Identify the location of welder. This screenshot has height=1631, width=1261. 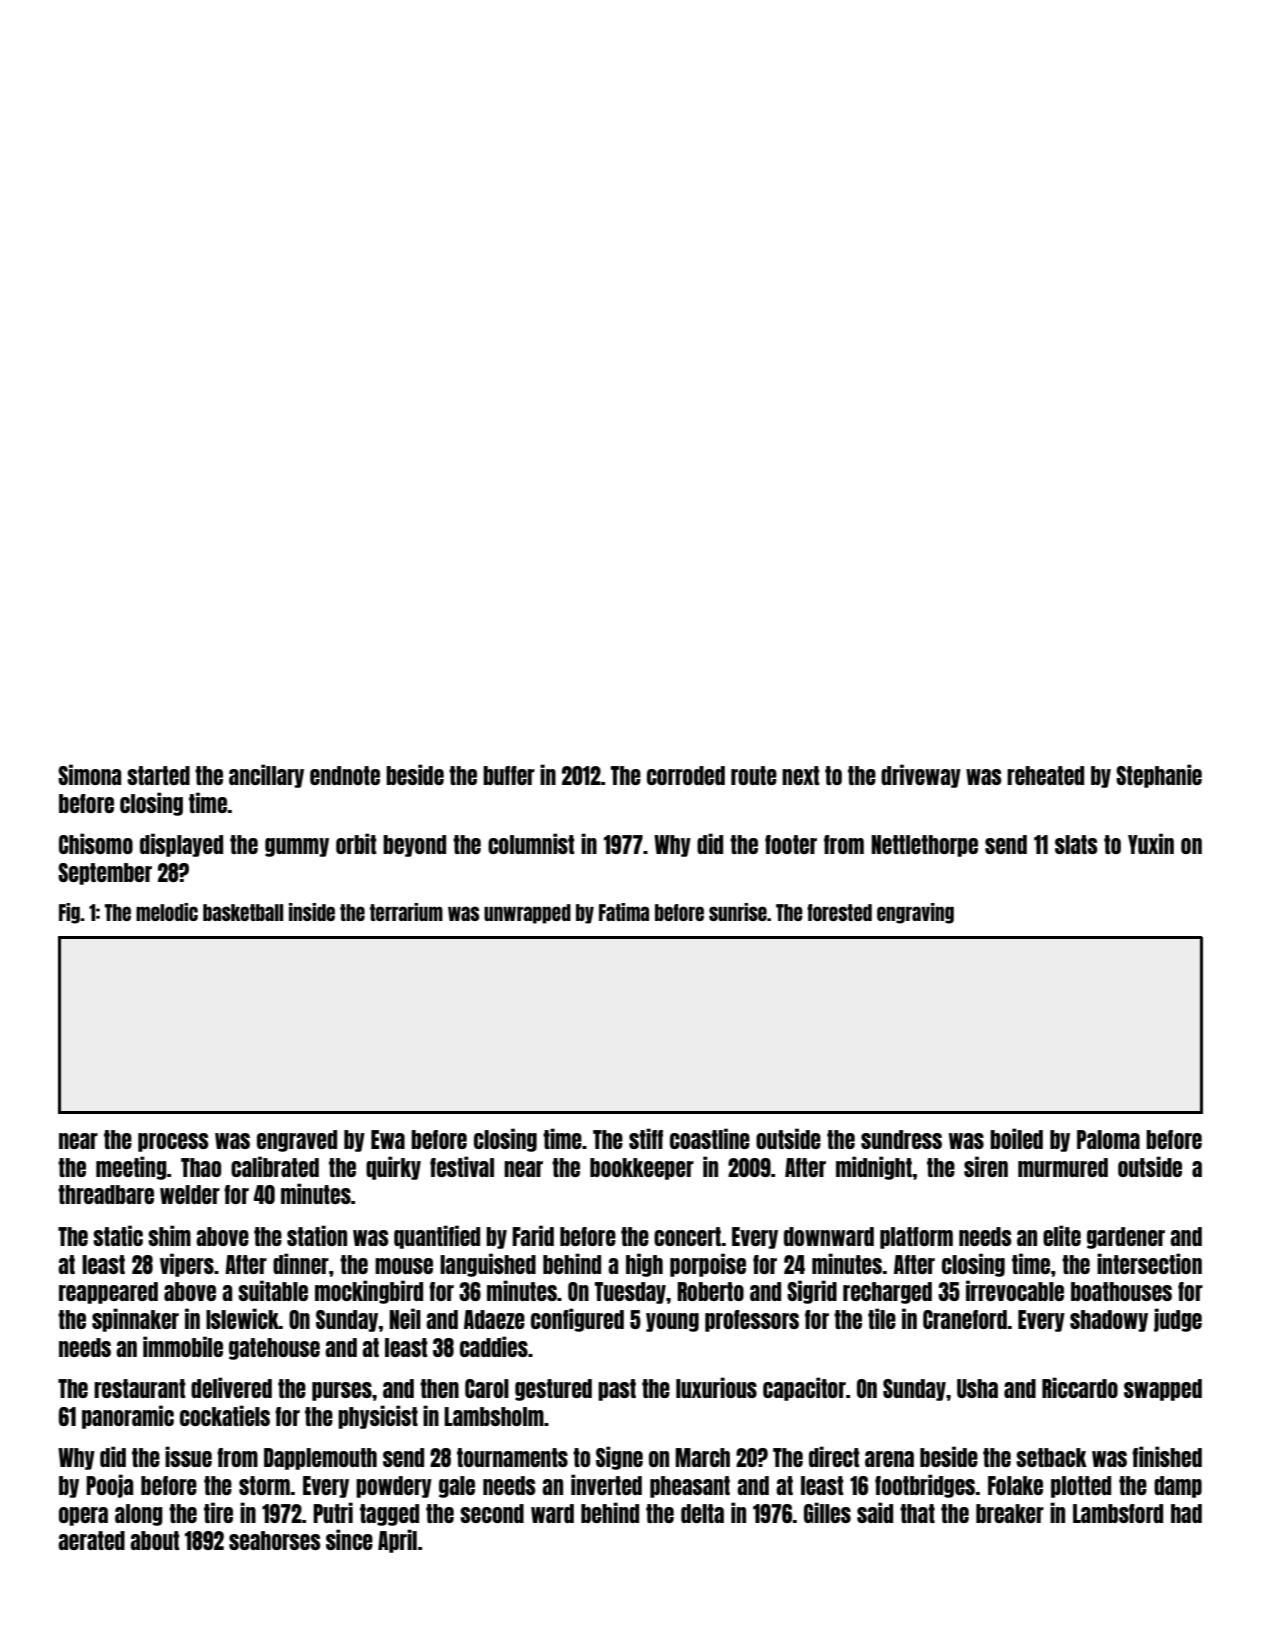
(190, 1194).
